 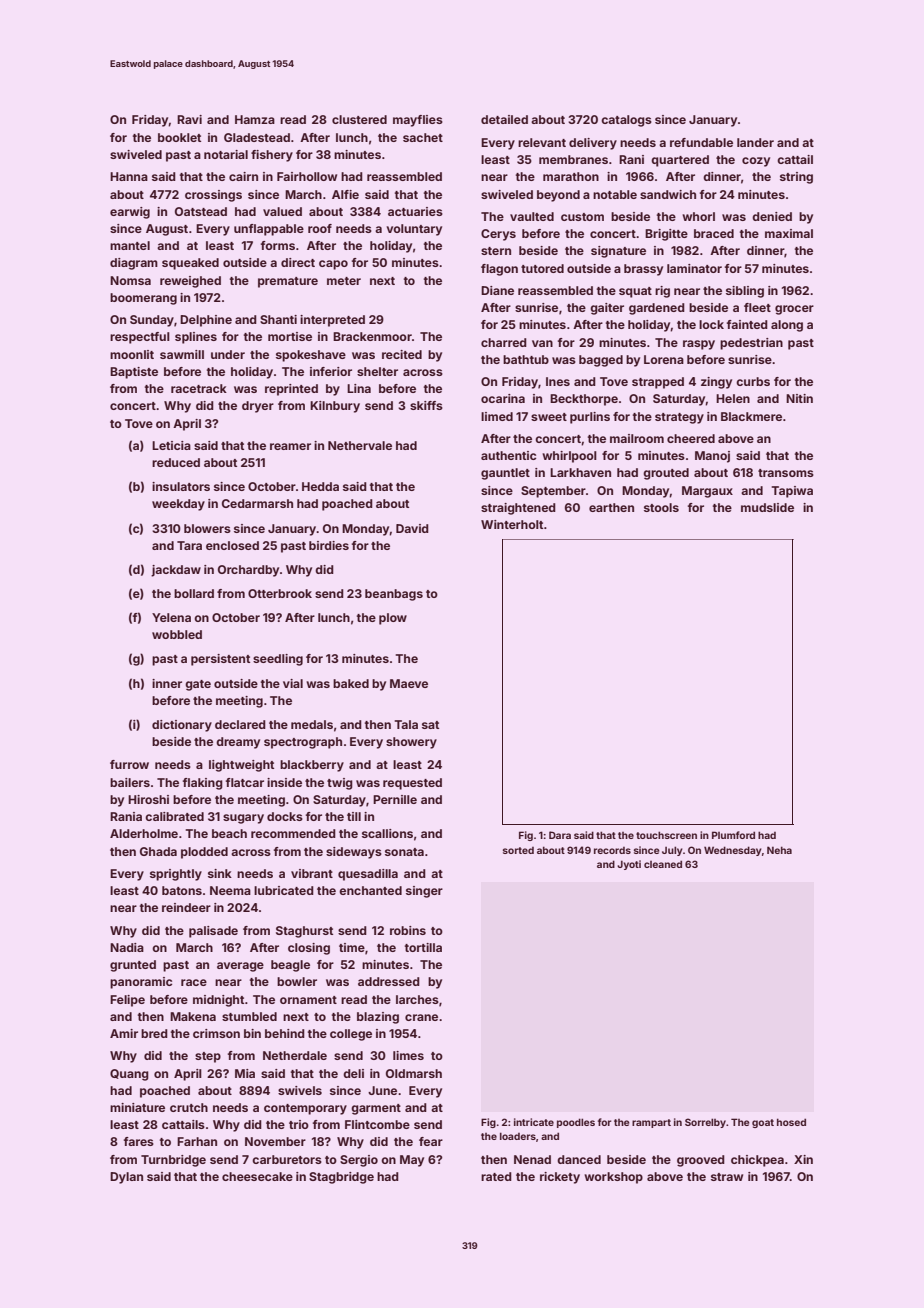 I want to click on whirlpool, so click(x=569, y=457).
